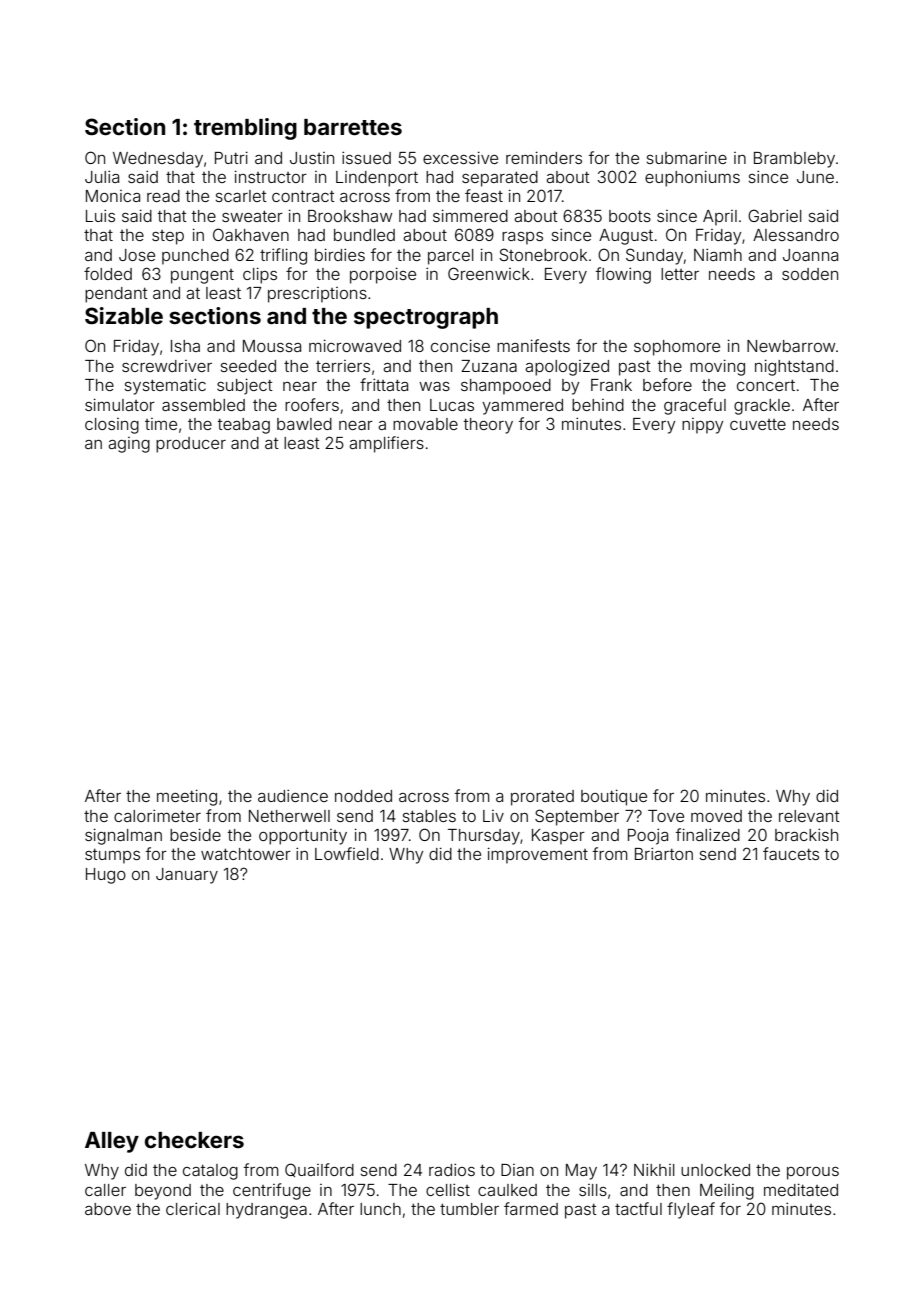 Image resolution: width=924 pixels, height=1308 pixels. I want to click on checkers, so click(194, 1140).
